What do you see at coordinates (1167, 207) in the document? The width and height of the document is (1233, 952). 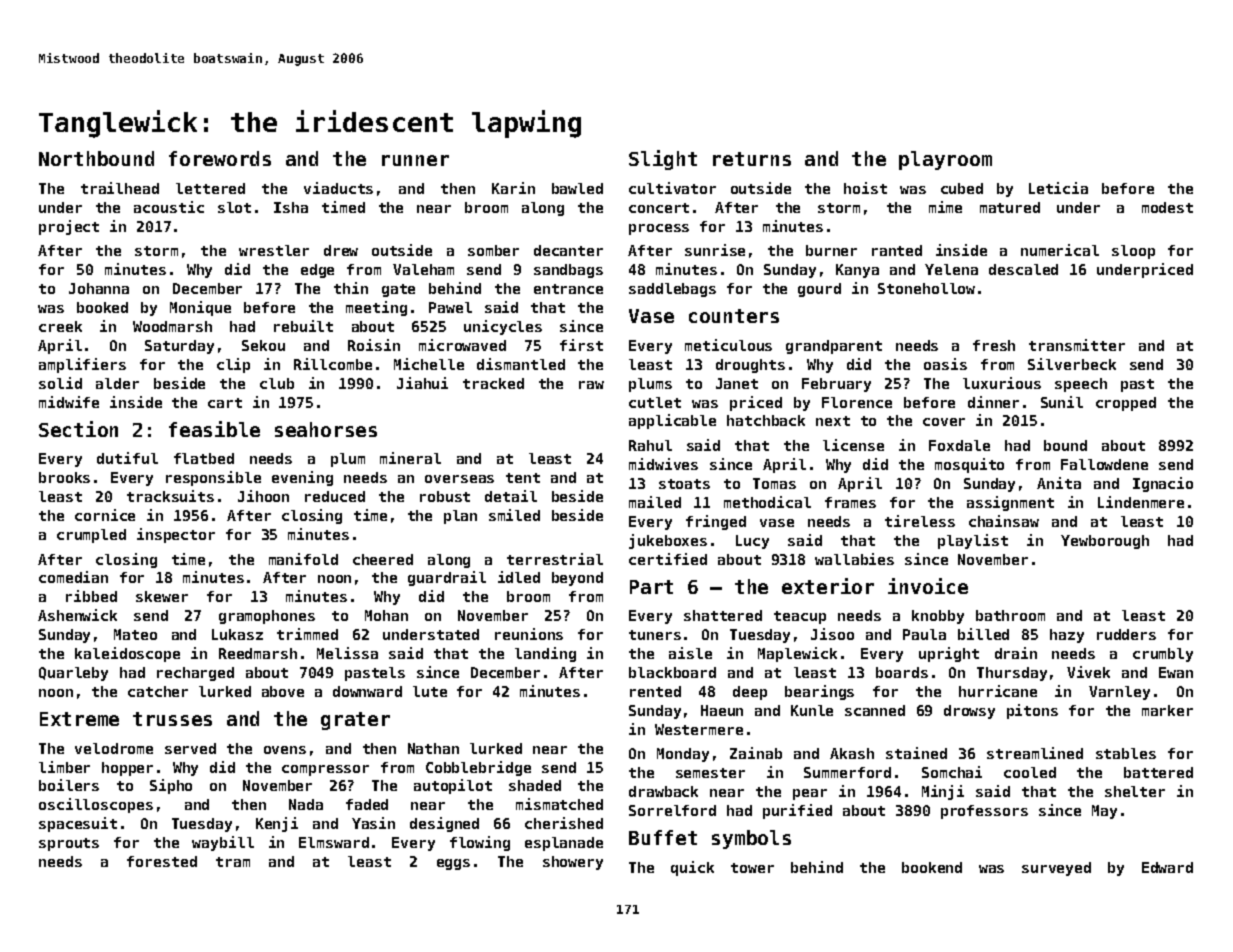 I see `modest` at bounding box center [1167, 207].
